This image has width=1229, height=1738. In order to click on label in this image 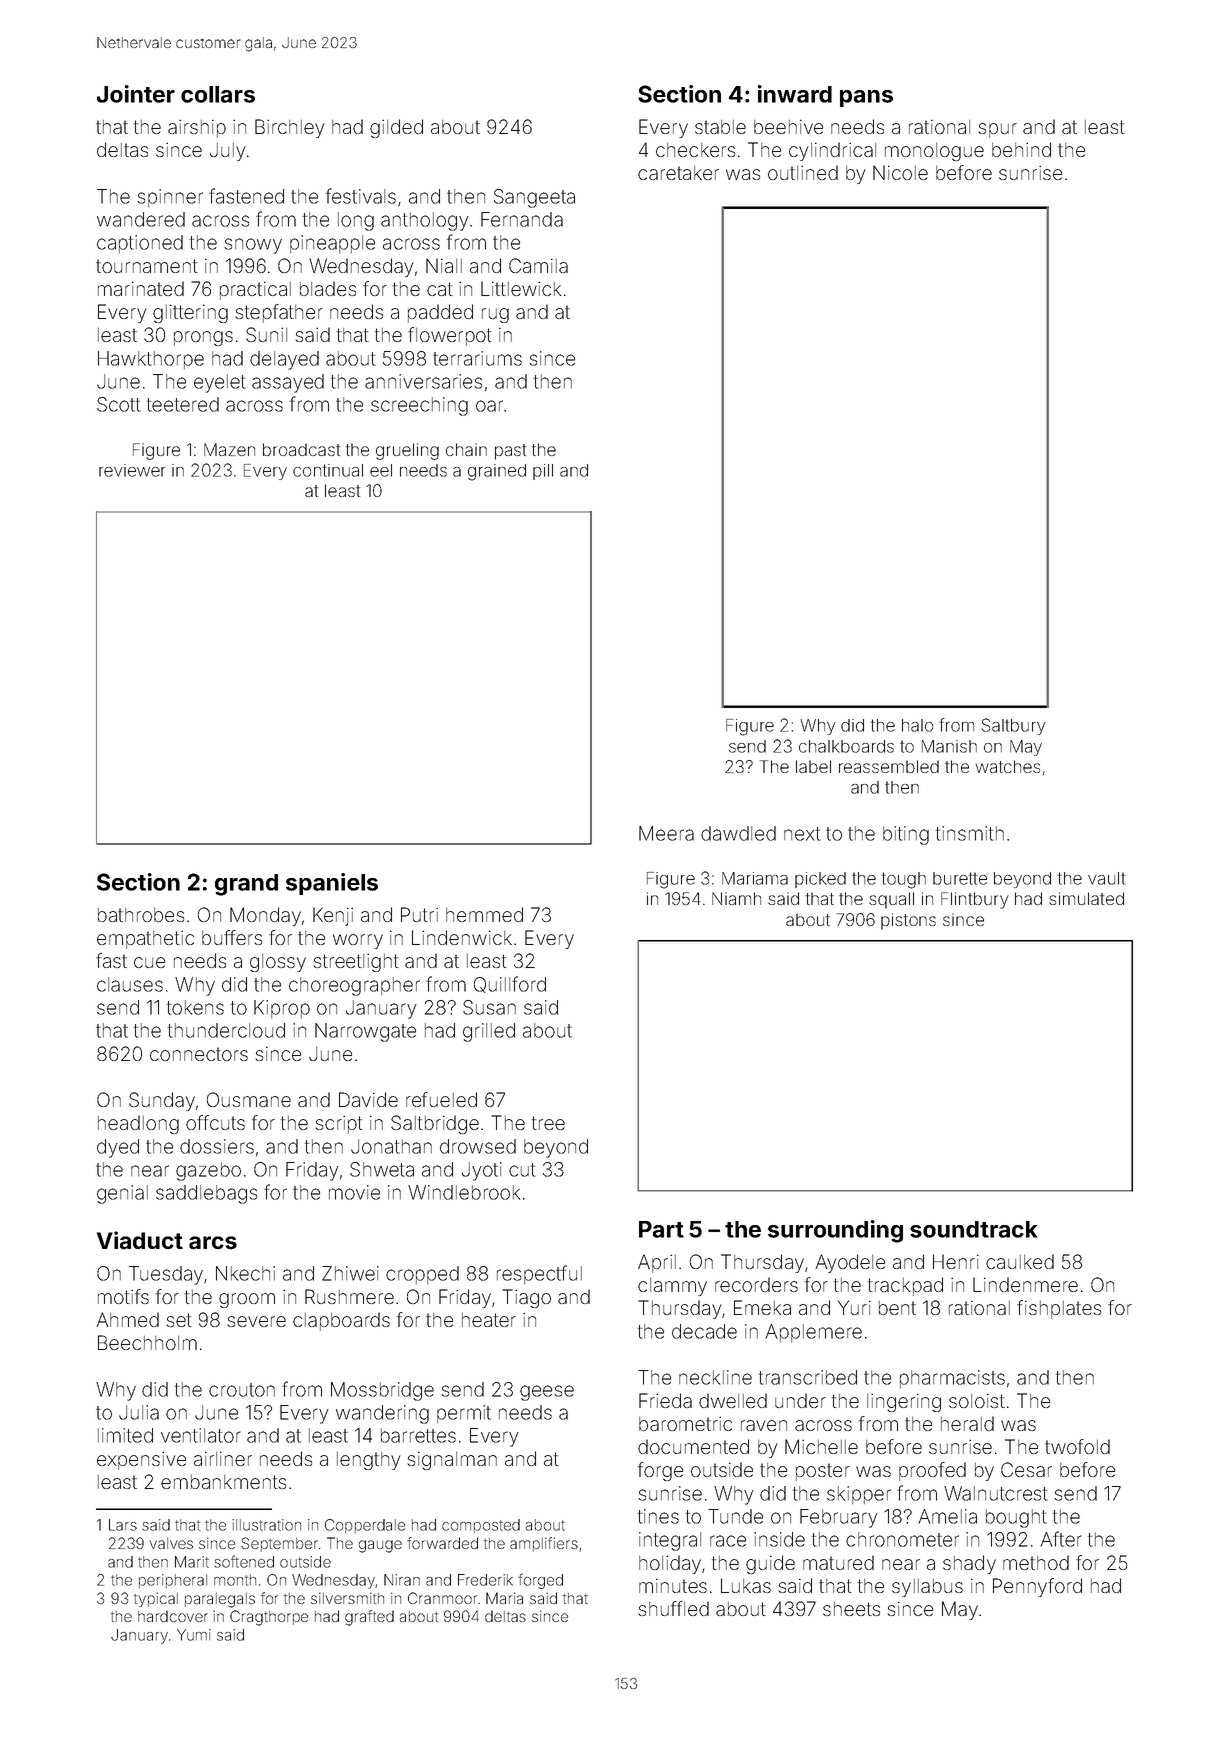, I will do `click(813, 766)`.
